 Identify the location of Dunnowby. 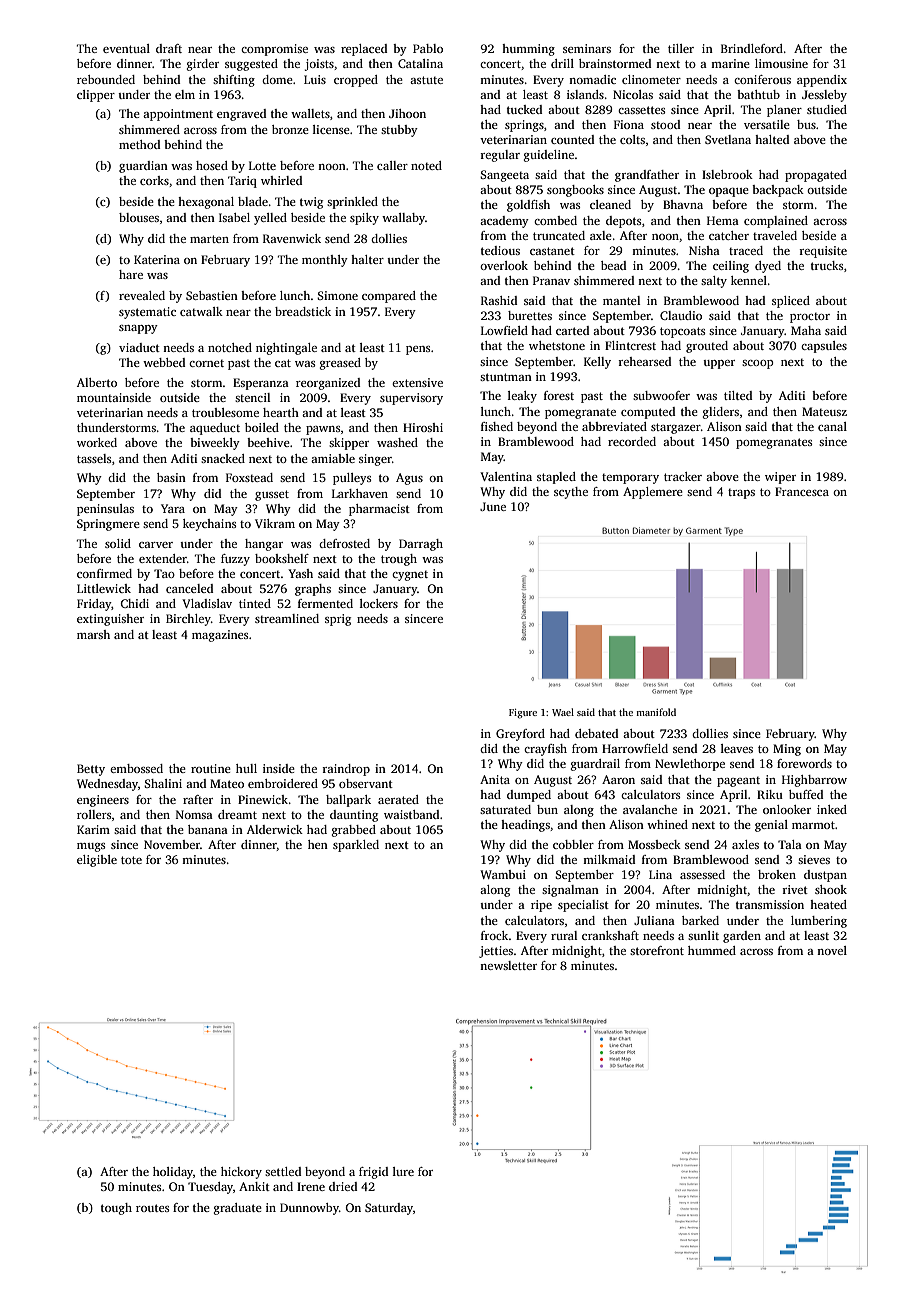
(309, 1209).
